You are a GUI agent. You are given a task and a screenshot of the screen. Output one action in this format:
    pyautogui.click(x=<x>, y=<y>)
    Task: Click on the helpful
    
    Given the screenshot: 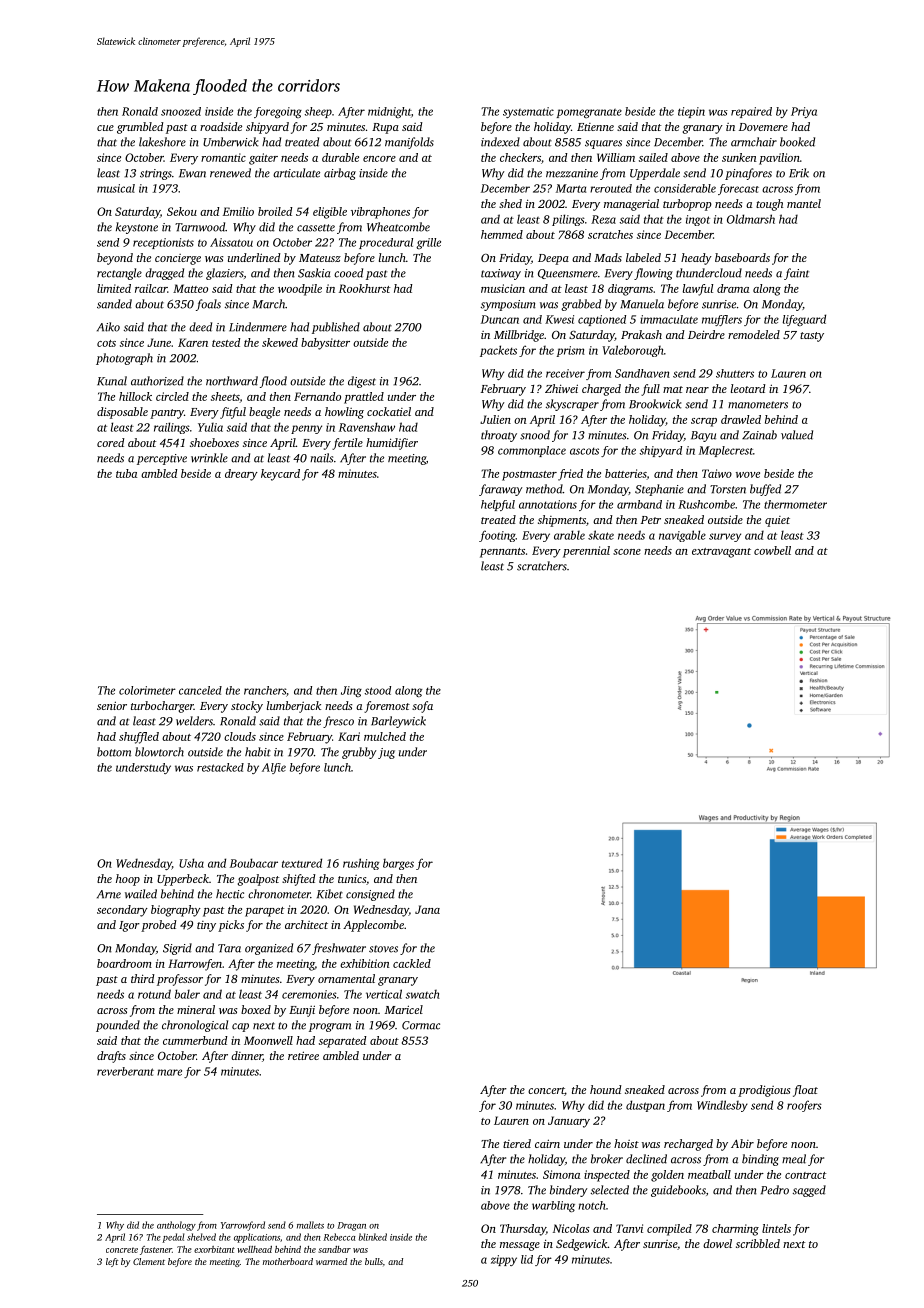 What is the action you would take?
    pyautogui.click(x=498, y=505)
